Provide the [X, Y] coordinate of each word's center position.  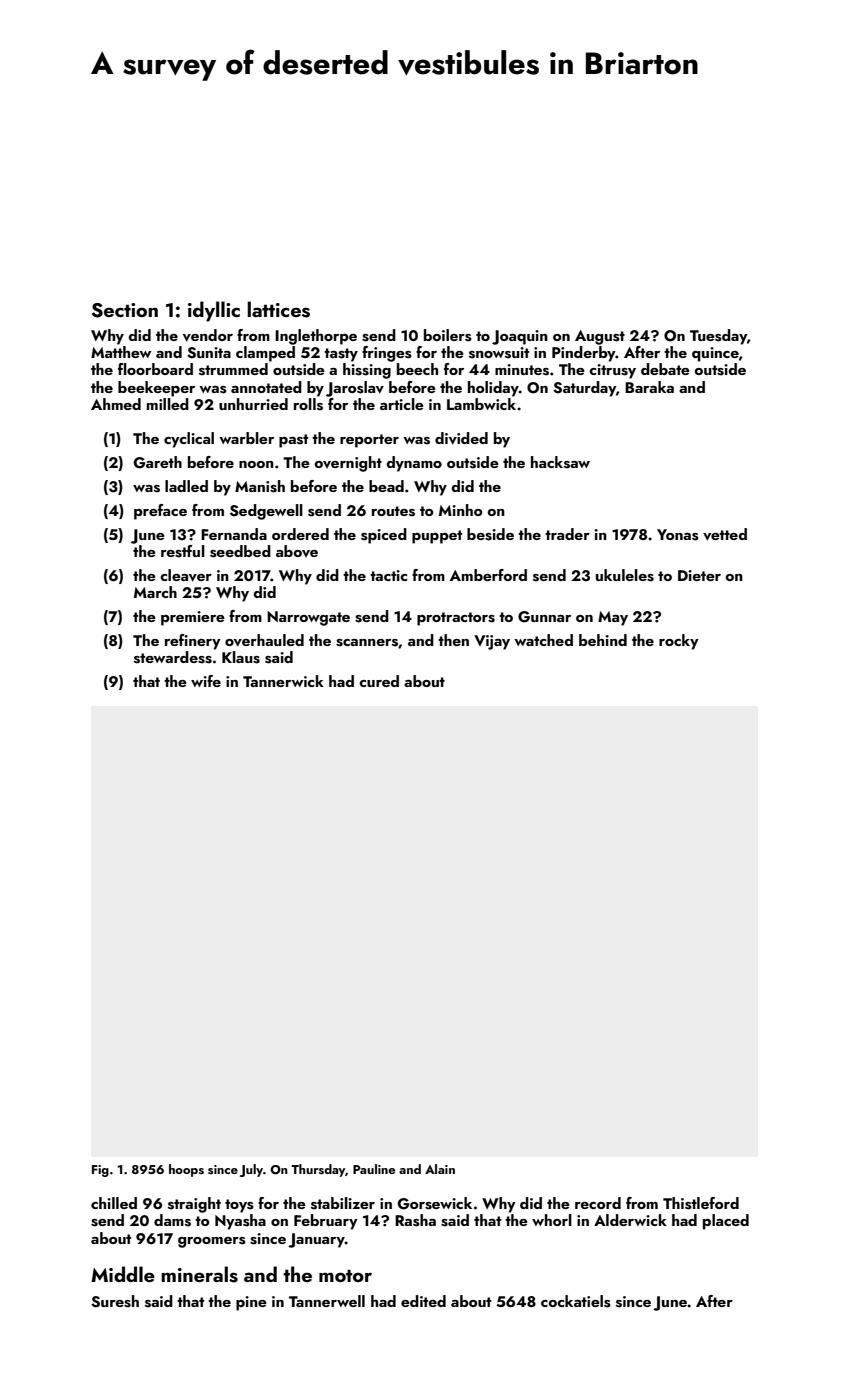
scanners [367, 643]
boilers [448, 335]
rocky [679, 642]
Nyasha [240, 1222]
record [598, 1203]
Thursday [318, 1170]
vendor [208, 335]
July [251, 1170]
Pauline [374, 1169]
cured [379, 681]
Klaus [241, 657]
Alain [440, 1169]
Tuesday [718, 337]
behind [603, 640]
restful [183, 551]
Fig [100, 1171]
